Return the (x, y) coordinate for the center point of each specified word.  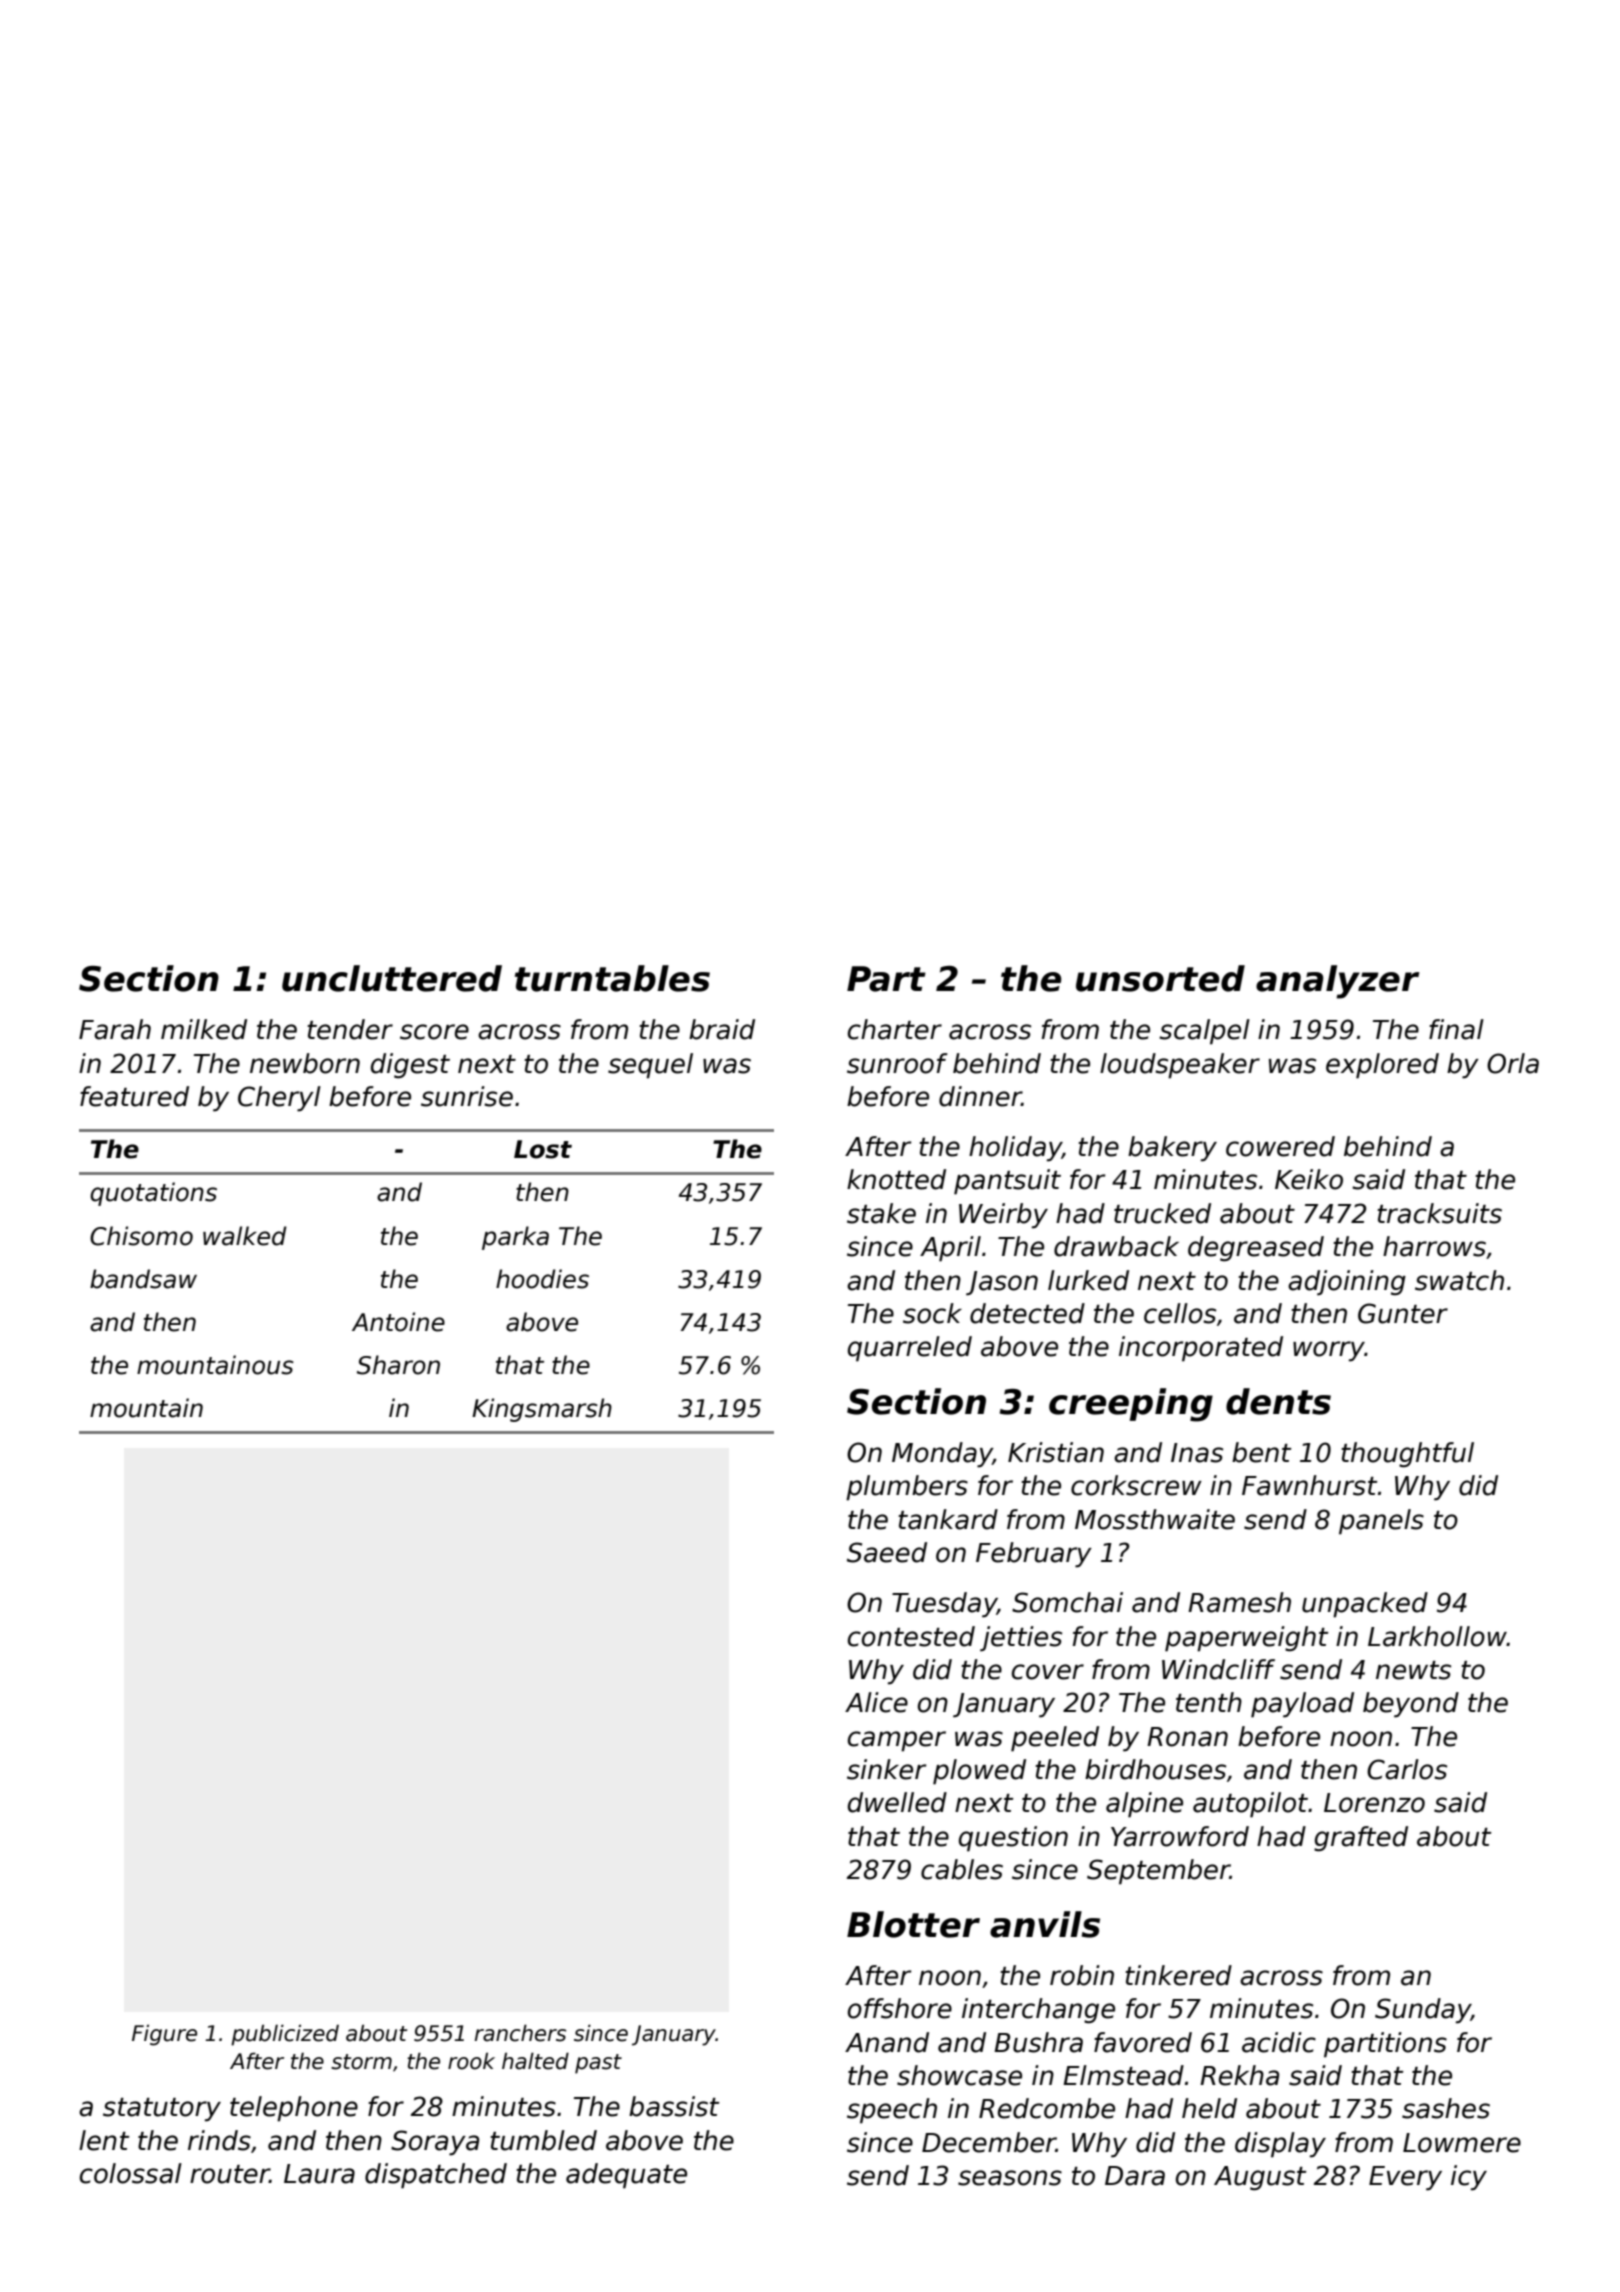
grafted (1361, 1839)
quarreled (910, 1349)
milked (204, 1029)
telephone (294, 2109)
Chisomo (141, 1236)
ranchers (520, 2033)
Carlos (1407, 1769)
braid (722, 1029)
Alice (876, 1702)
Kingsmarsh (542, 1410)
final (1456, 1029)
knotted (896, 1179)
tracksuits (1439, 1213)
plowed (979, 1772)
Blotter (913, 1924)
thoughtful (1407, 1455)
